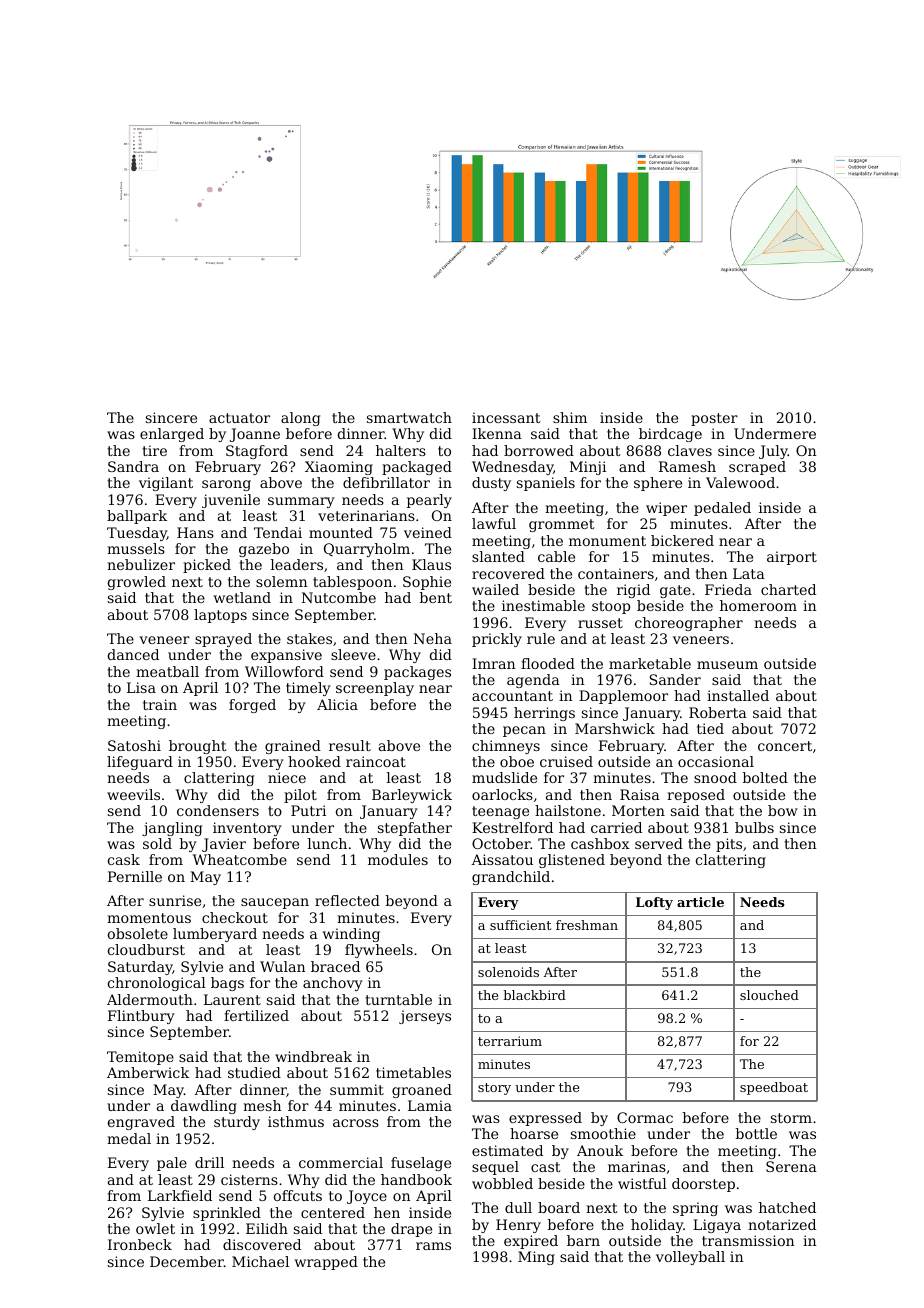  What do you see at coordinates (491, 484) in the document?
I see `dusty` at bounding box center [491, 484].
